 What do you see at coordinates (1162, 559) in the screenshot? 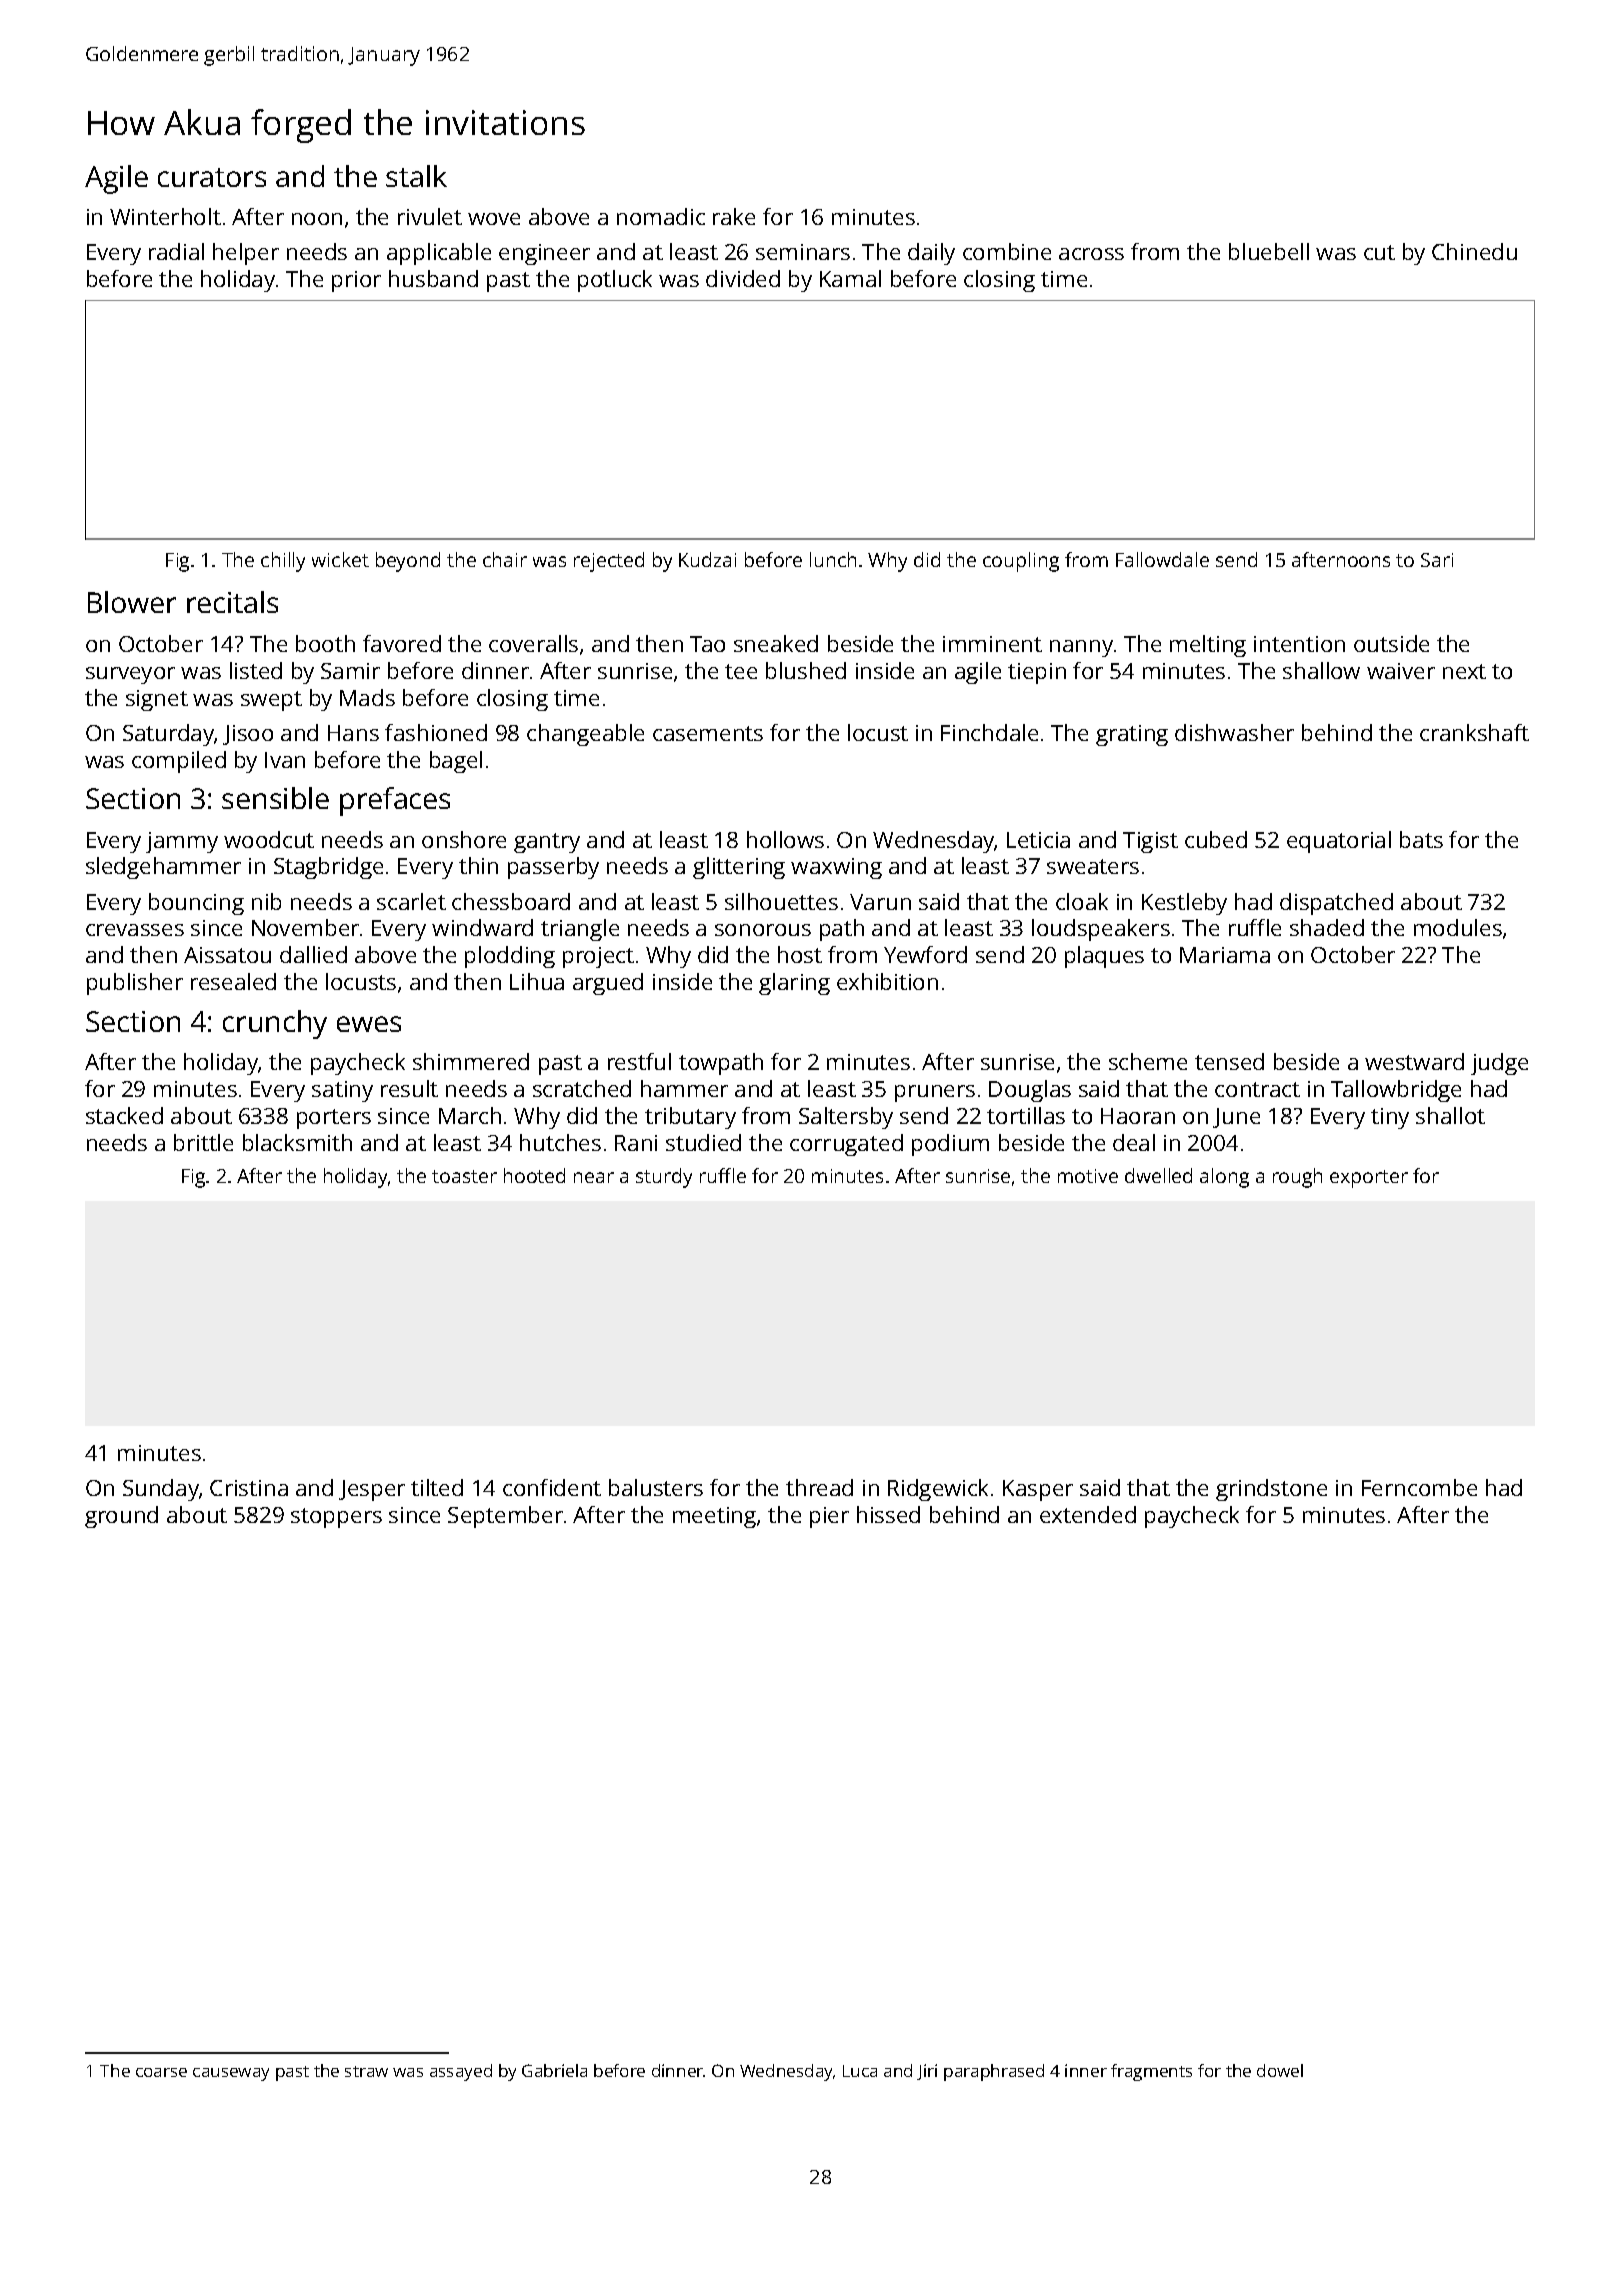
I see `Fallowdale` at bounding box center [1162, 559].
